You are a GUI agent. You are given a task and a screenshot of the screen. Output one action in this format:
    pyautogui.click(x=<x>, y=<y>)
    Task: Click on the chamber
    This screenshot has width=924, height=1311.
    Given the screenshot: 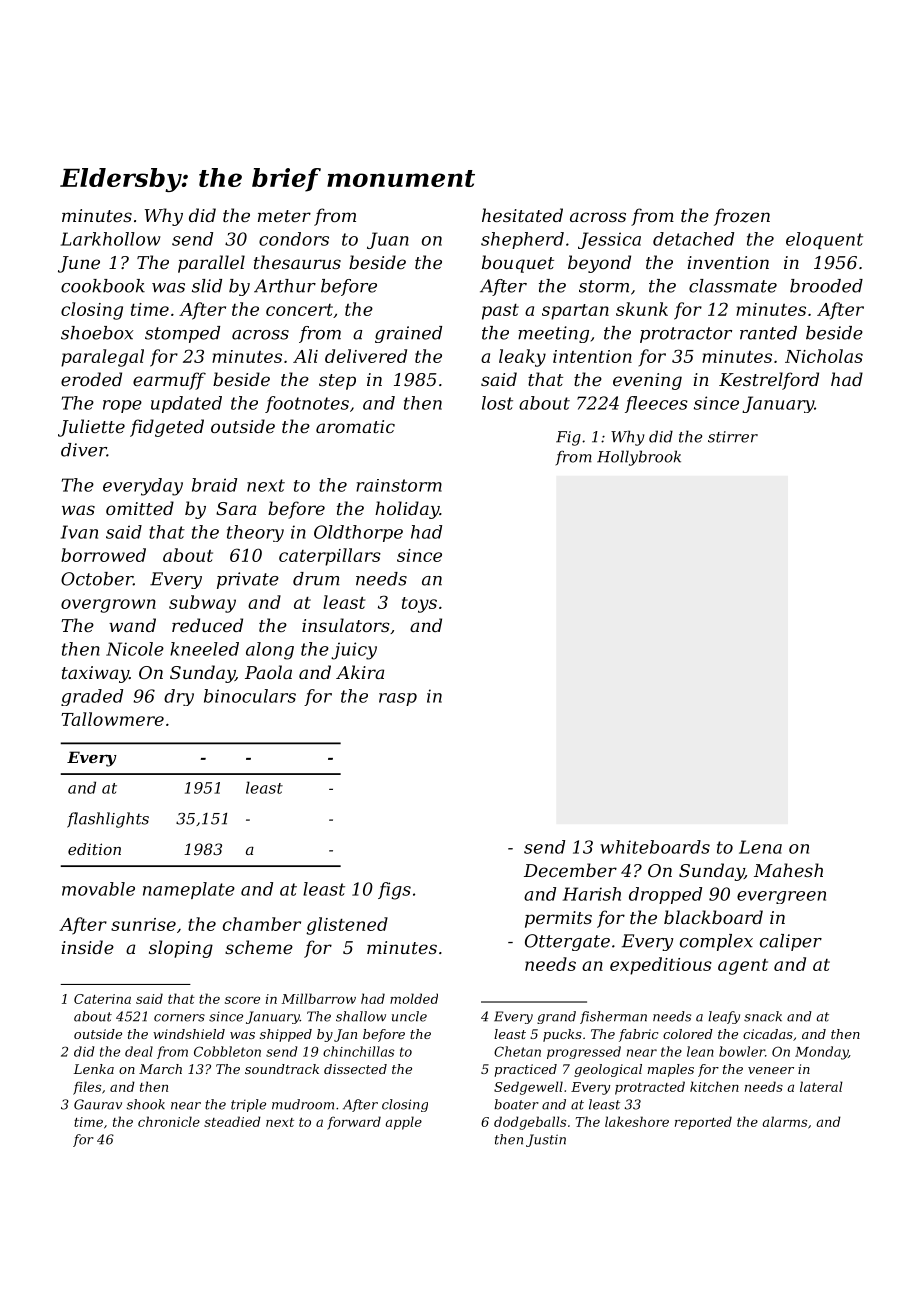 What is the action you would take?
    pyautogui.click(x=262, y=924)
